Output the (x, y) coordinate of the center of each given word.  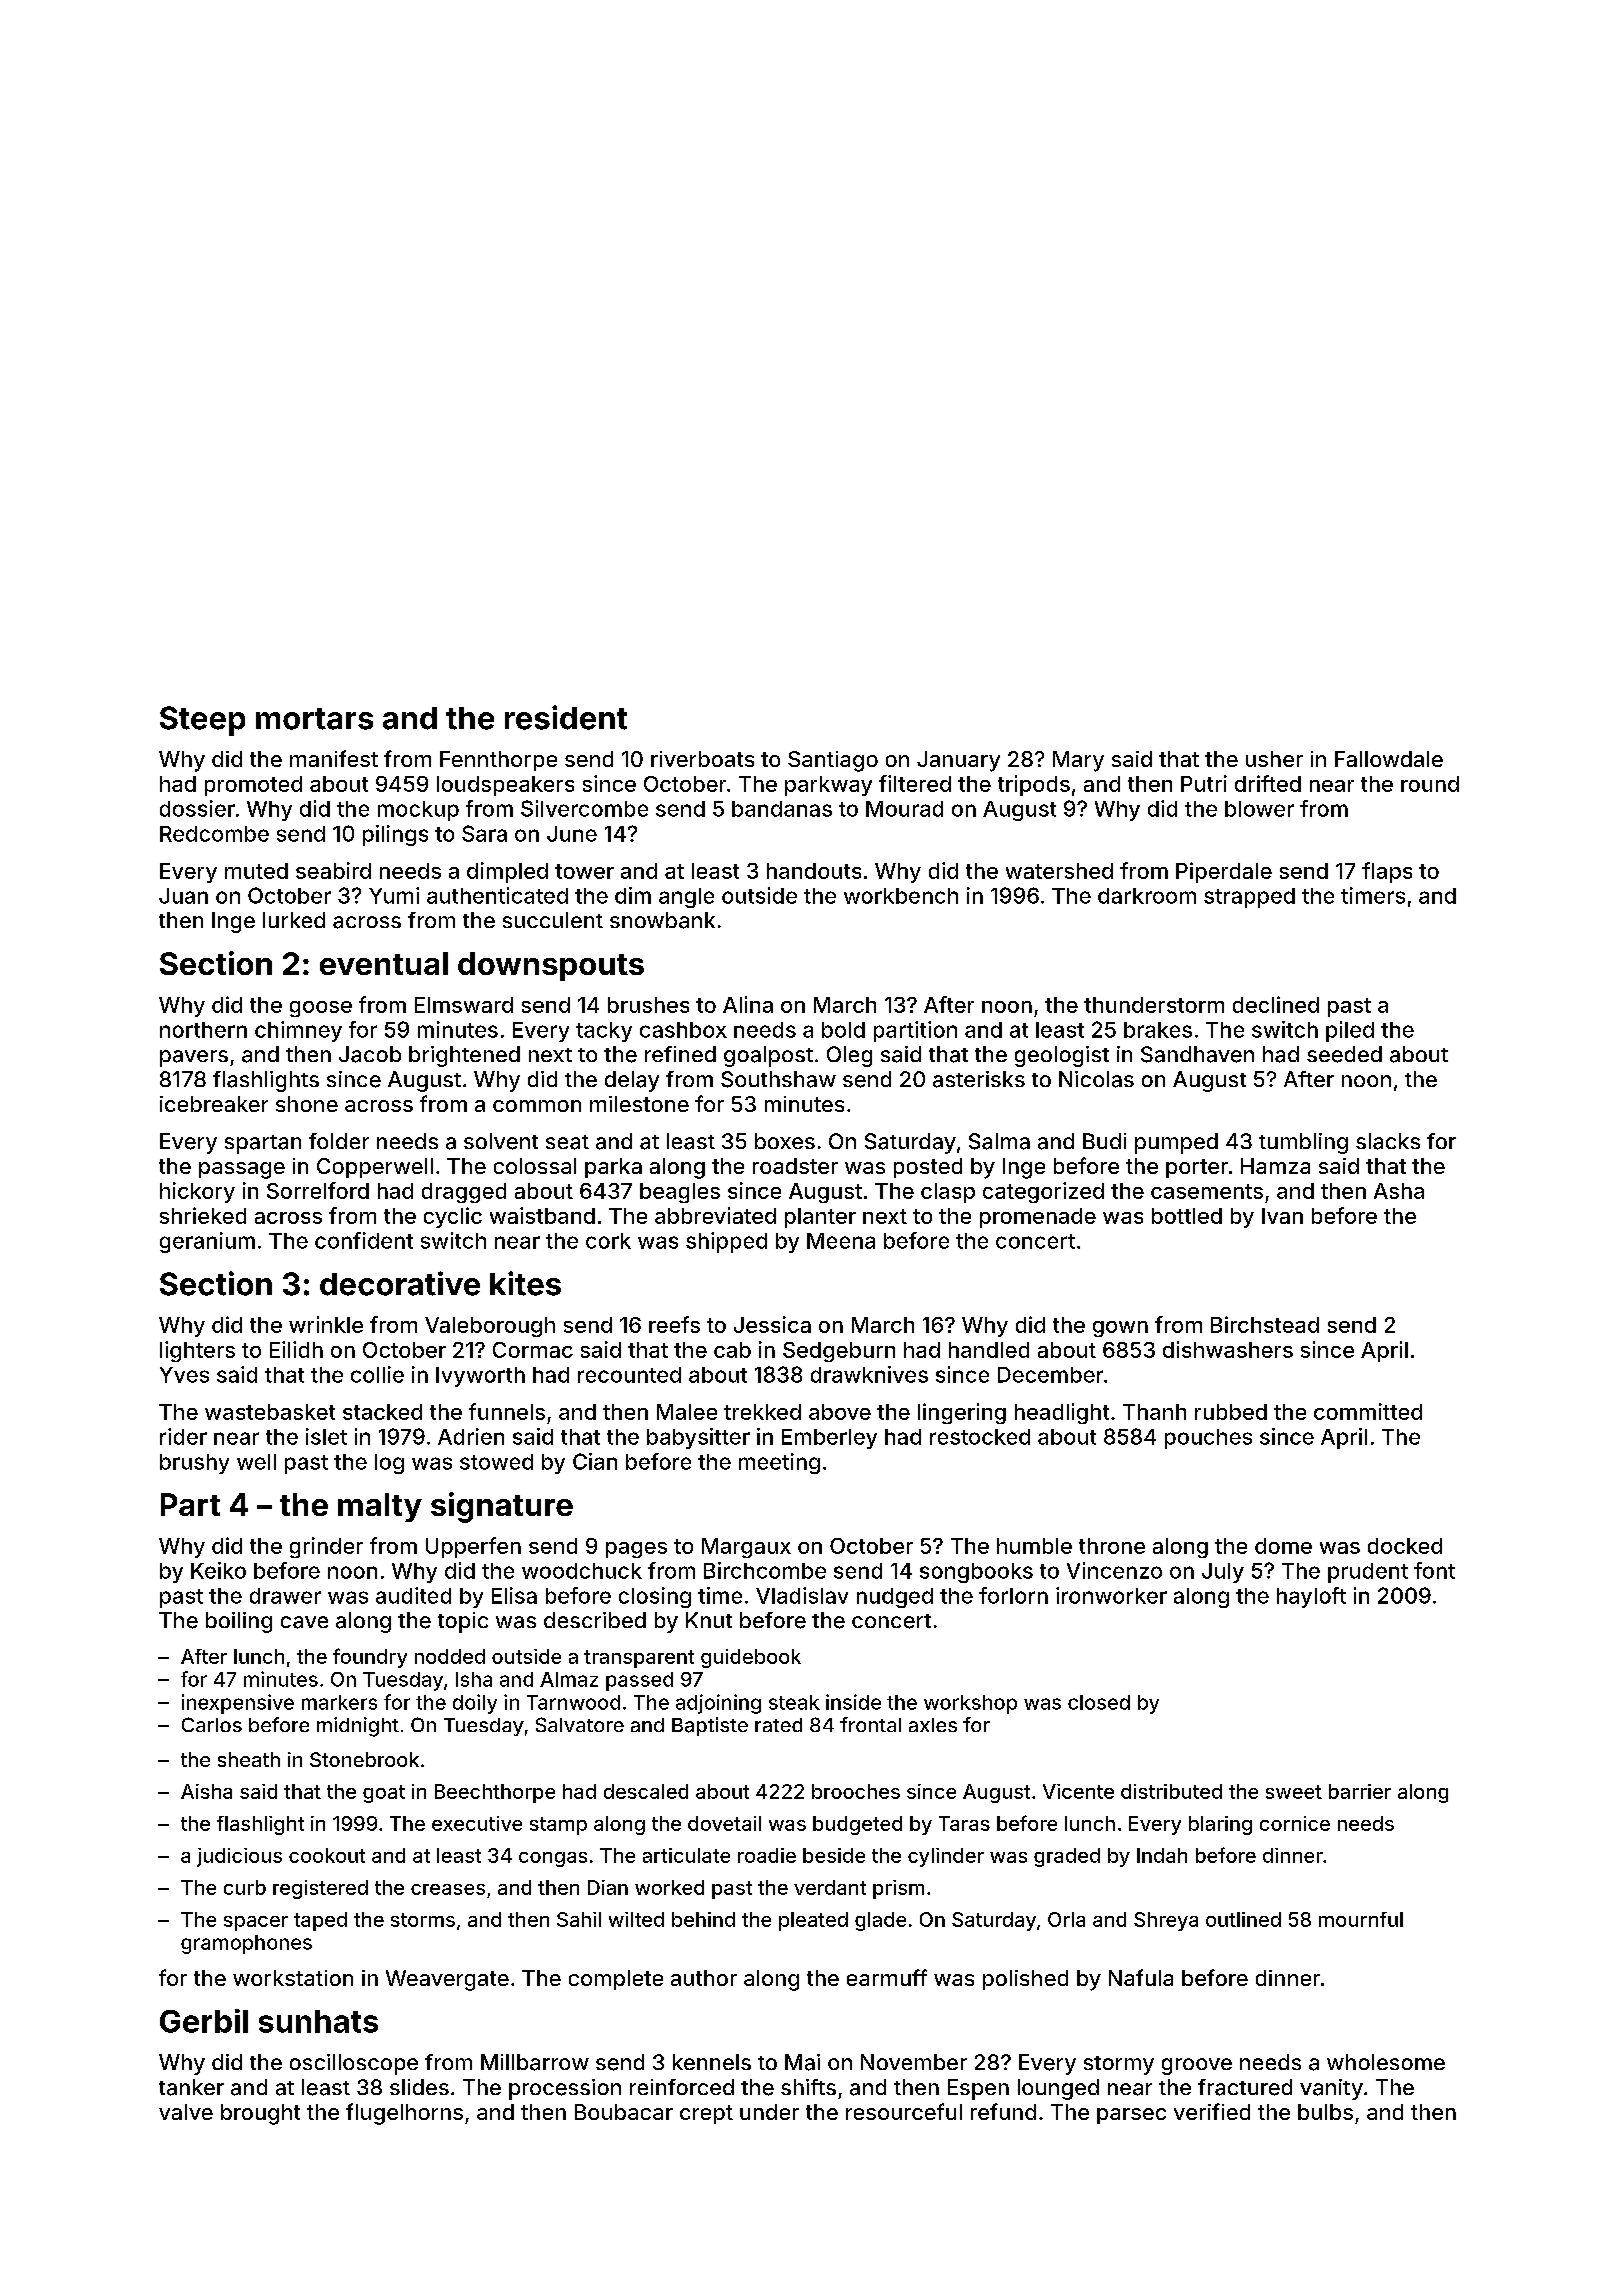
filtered (915, 783)
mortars (314, 719)
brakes (1158, 1030)
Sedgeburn (839, 1352)
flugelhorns (404, 2114)
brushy (194, 1464)
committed (1368, 1411)
